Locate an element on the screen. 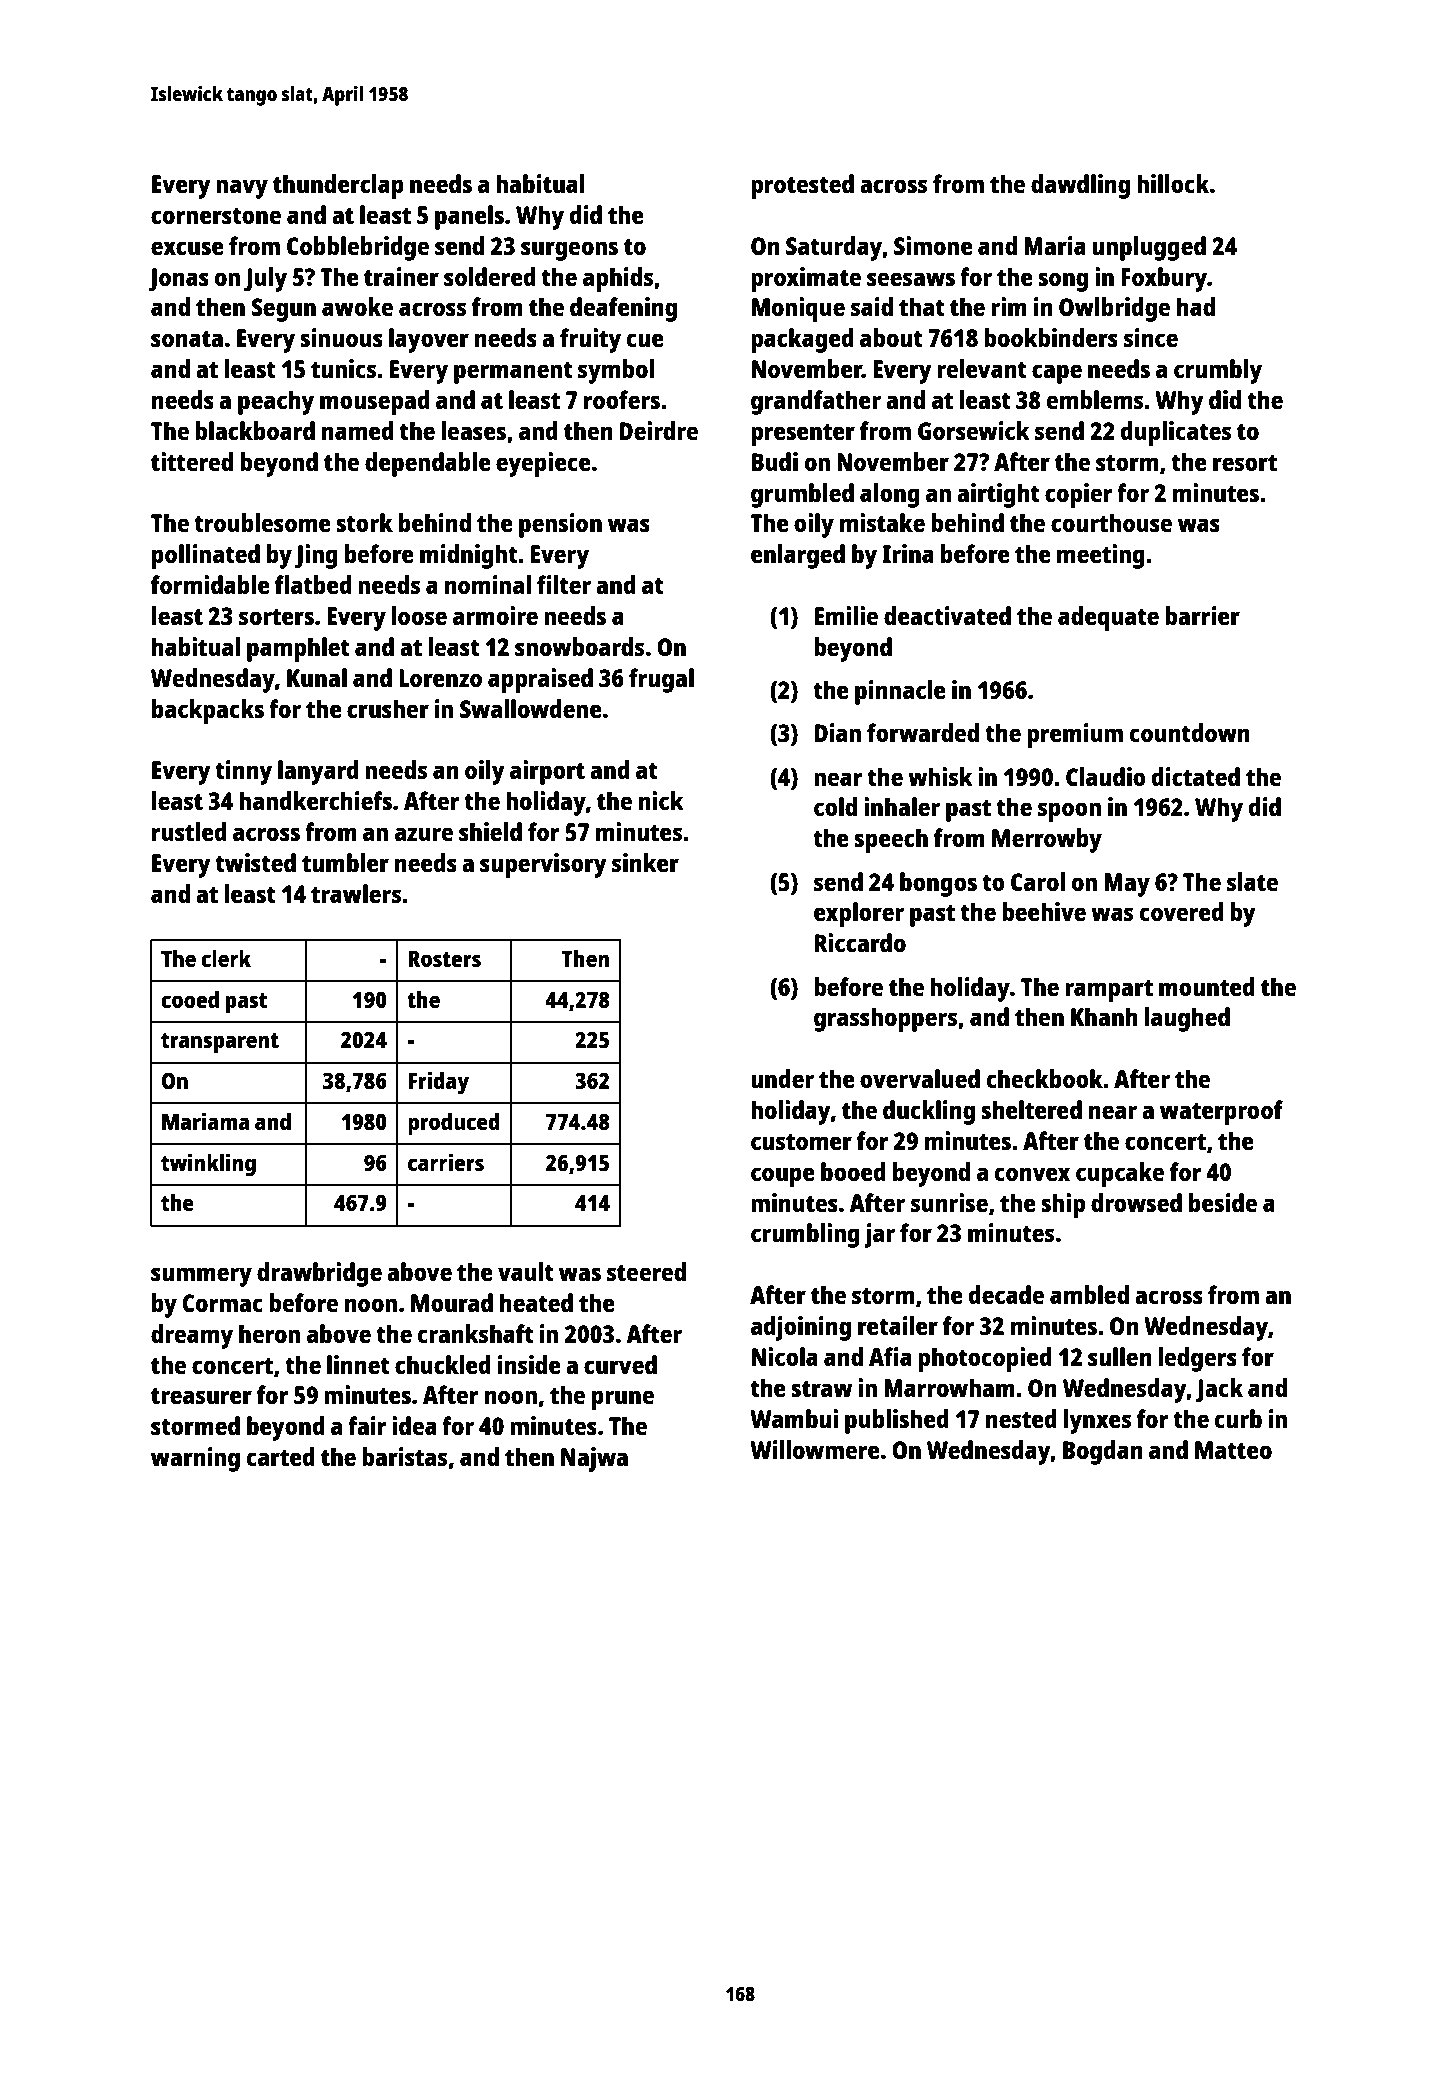 This screenshot has width=1450, height=2100. resort is located at coordinates (1245, 463).
